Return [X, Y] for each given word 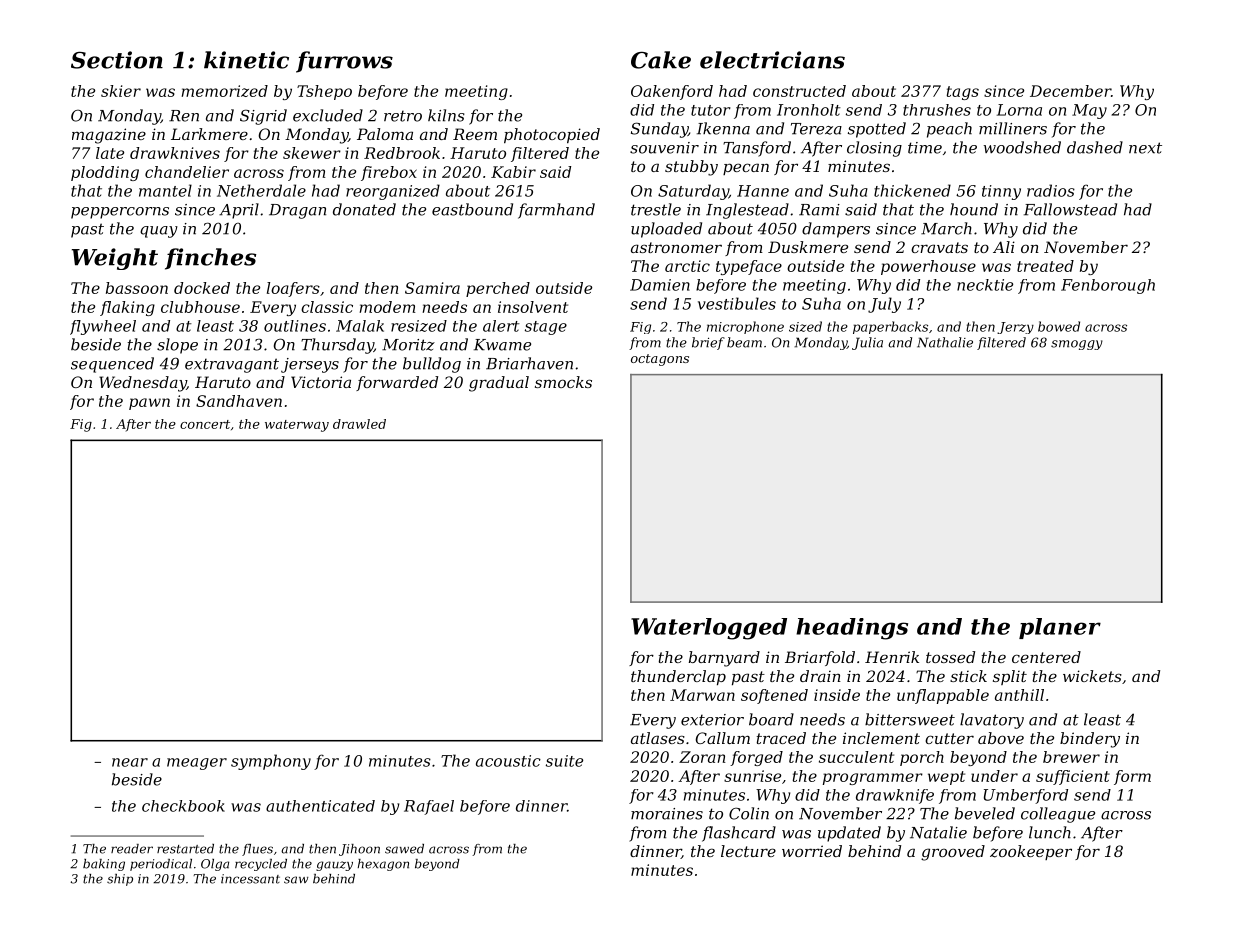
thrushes [937, 110]
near [130, 762]
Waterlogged [709, 629]
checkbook [183, 806]
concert [205, 424]
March [946, 228]
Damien [660, 285]
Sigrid [263, 117]
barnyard [724, 659]
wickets [1092, 676]
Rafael [429, 807]
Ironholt [809, 110]
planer [1060, 628]
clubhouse [200, 307]
